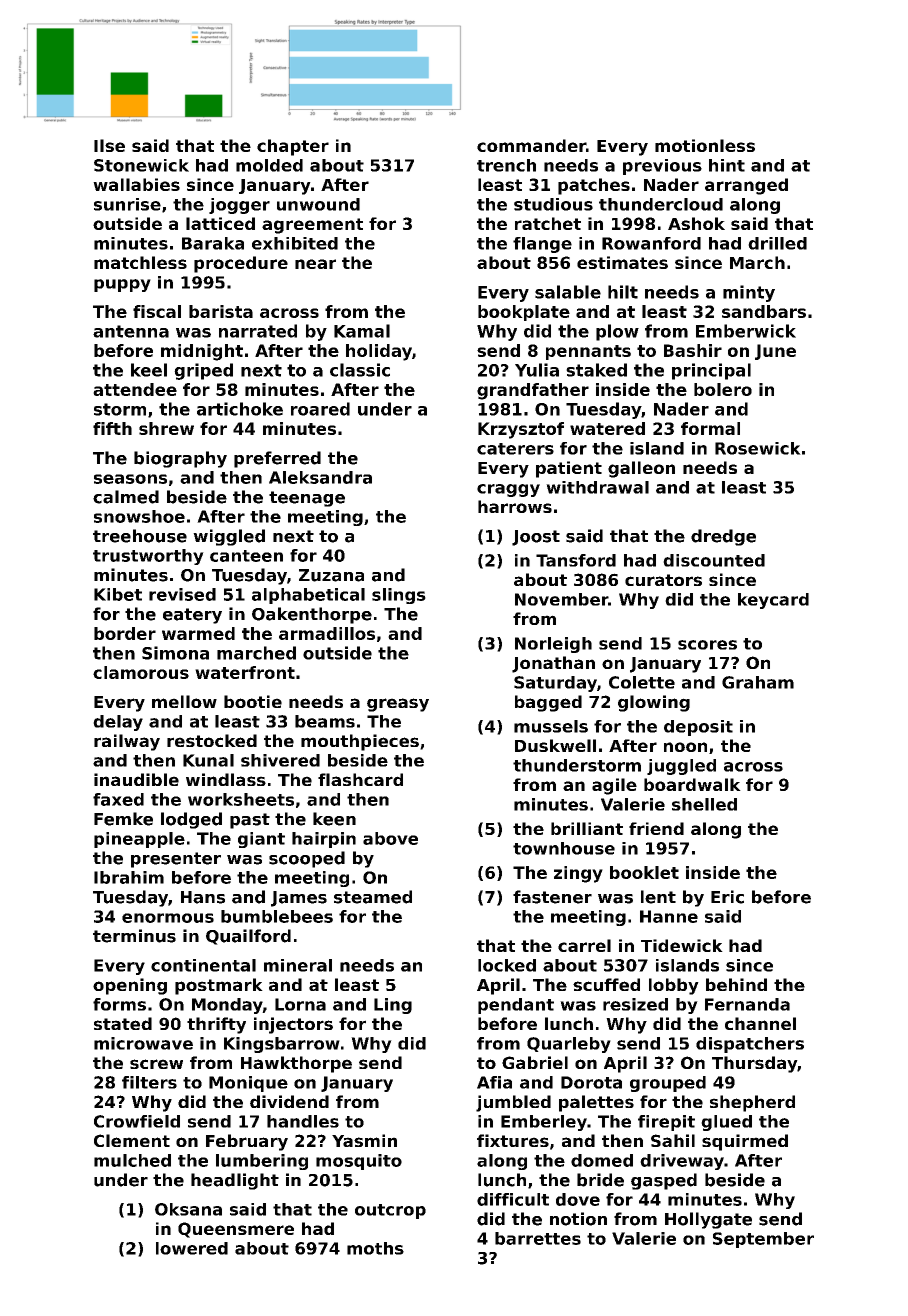  I want to click on glowing, so click(654, 703).
